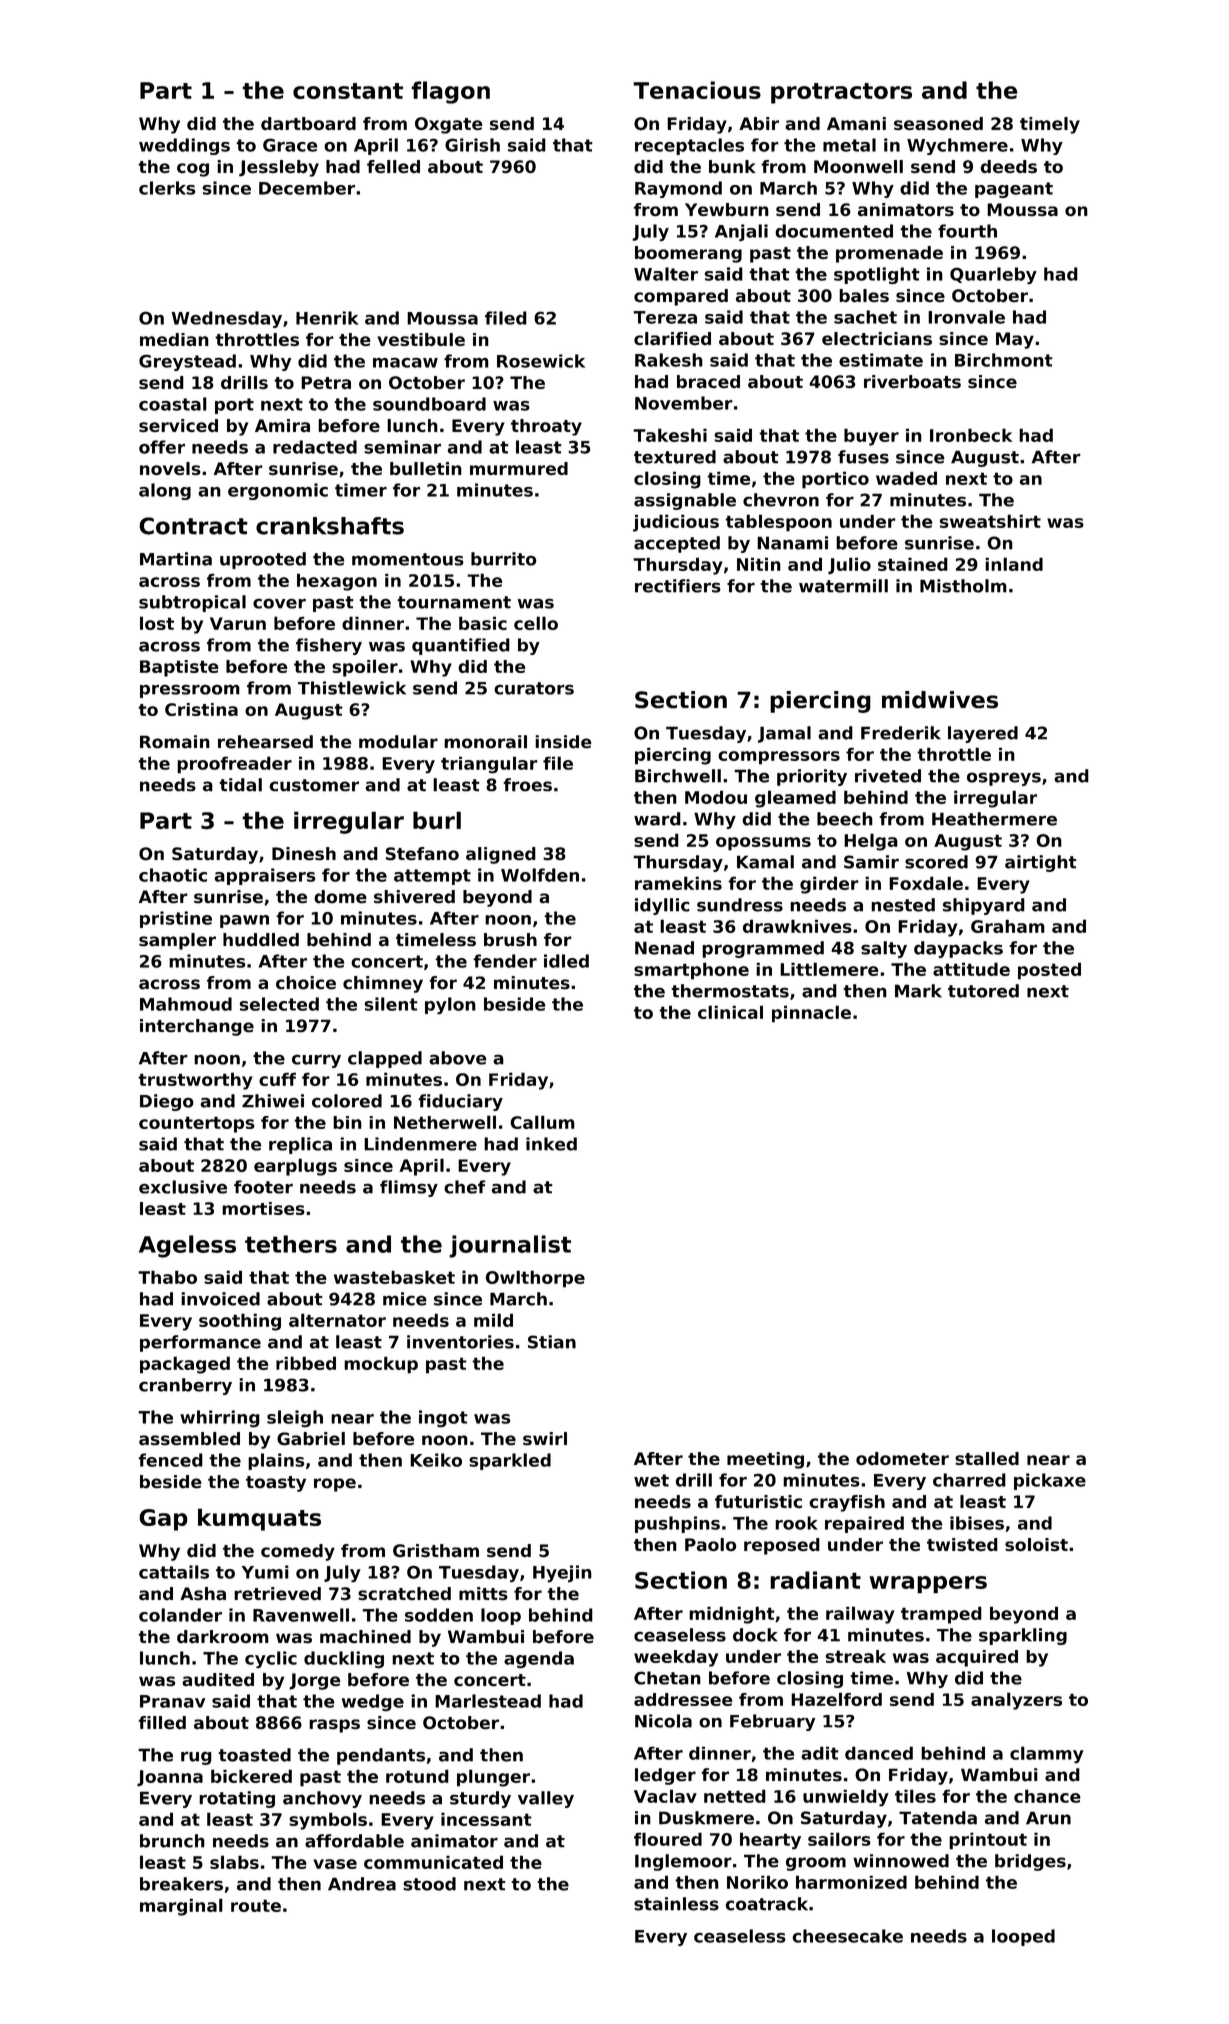  What do you see at coordinates (535, 1279) in the document?
I see `Owlthorpe` at bounding box center [535, 1279].
